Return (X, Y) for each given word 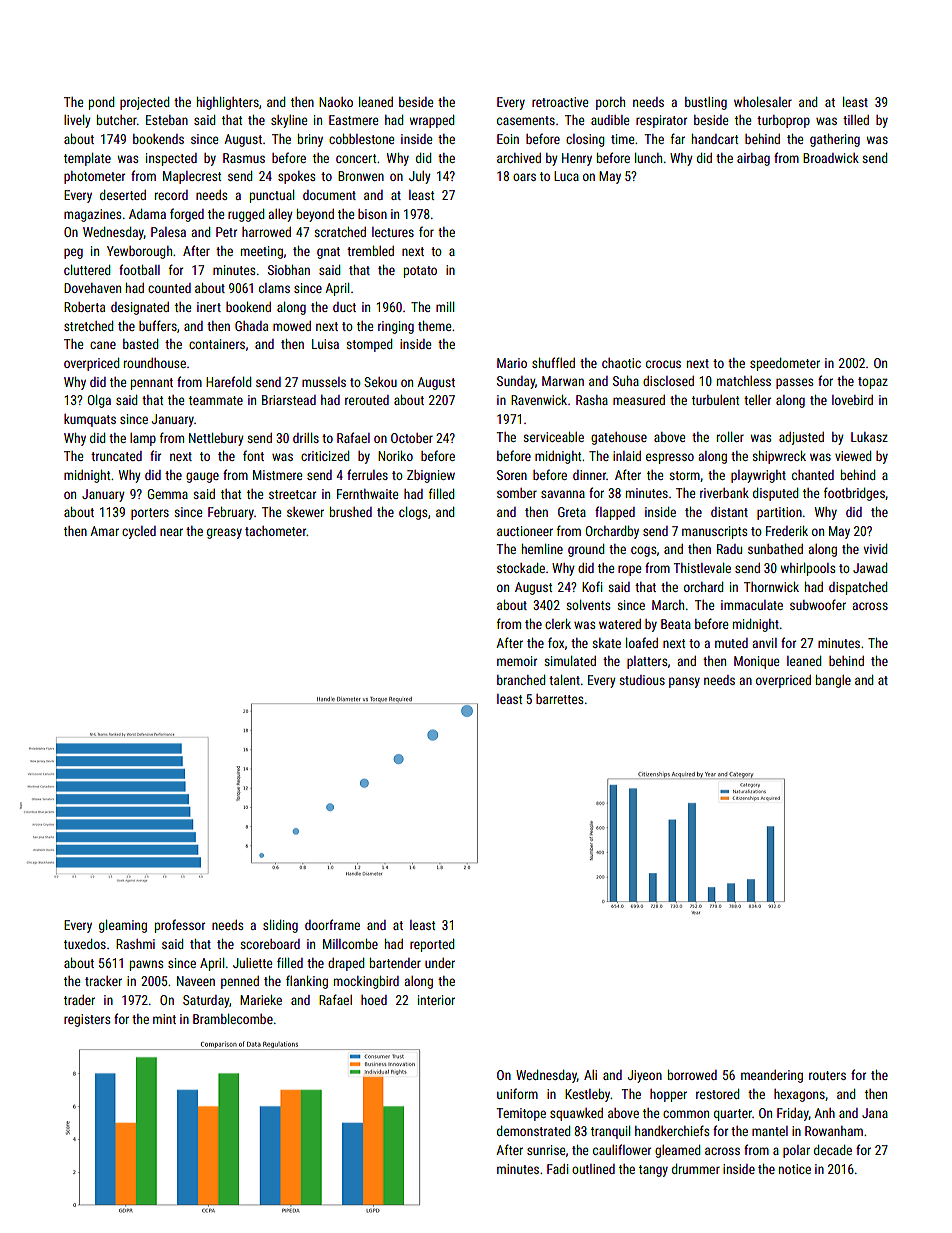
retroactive (560, 102)
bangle (833, 681)
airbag (753, 159)
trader (79, 1000)
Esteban (167, 120)
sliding (280, 926)
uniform (517, 1093)
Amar (104, 531)
